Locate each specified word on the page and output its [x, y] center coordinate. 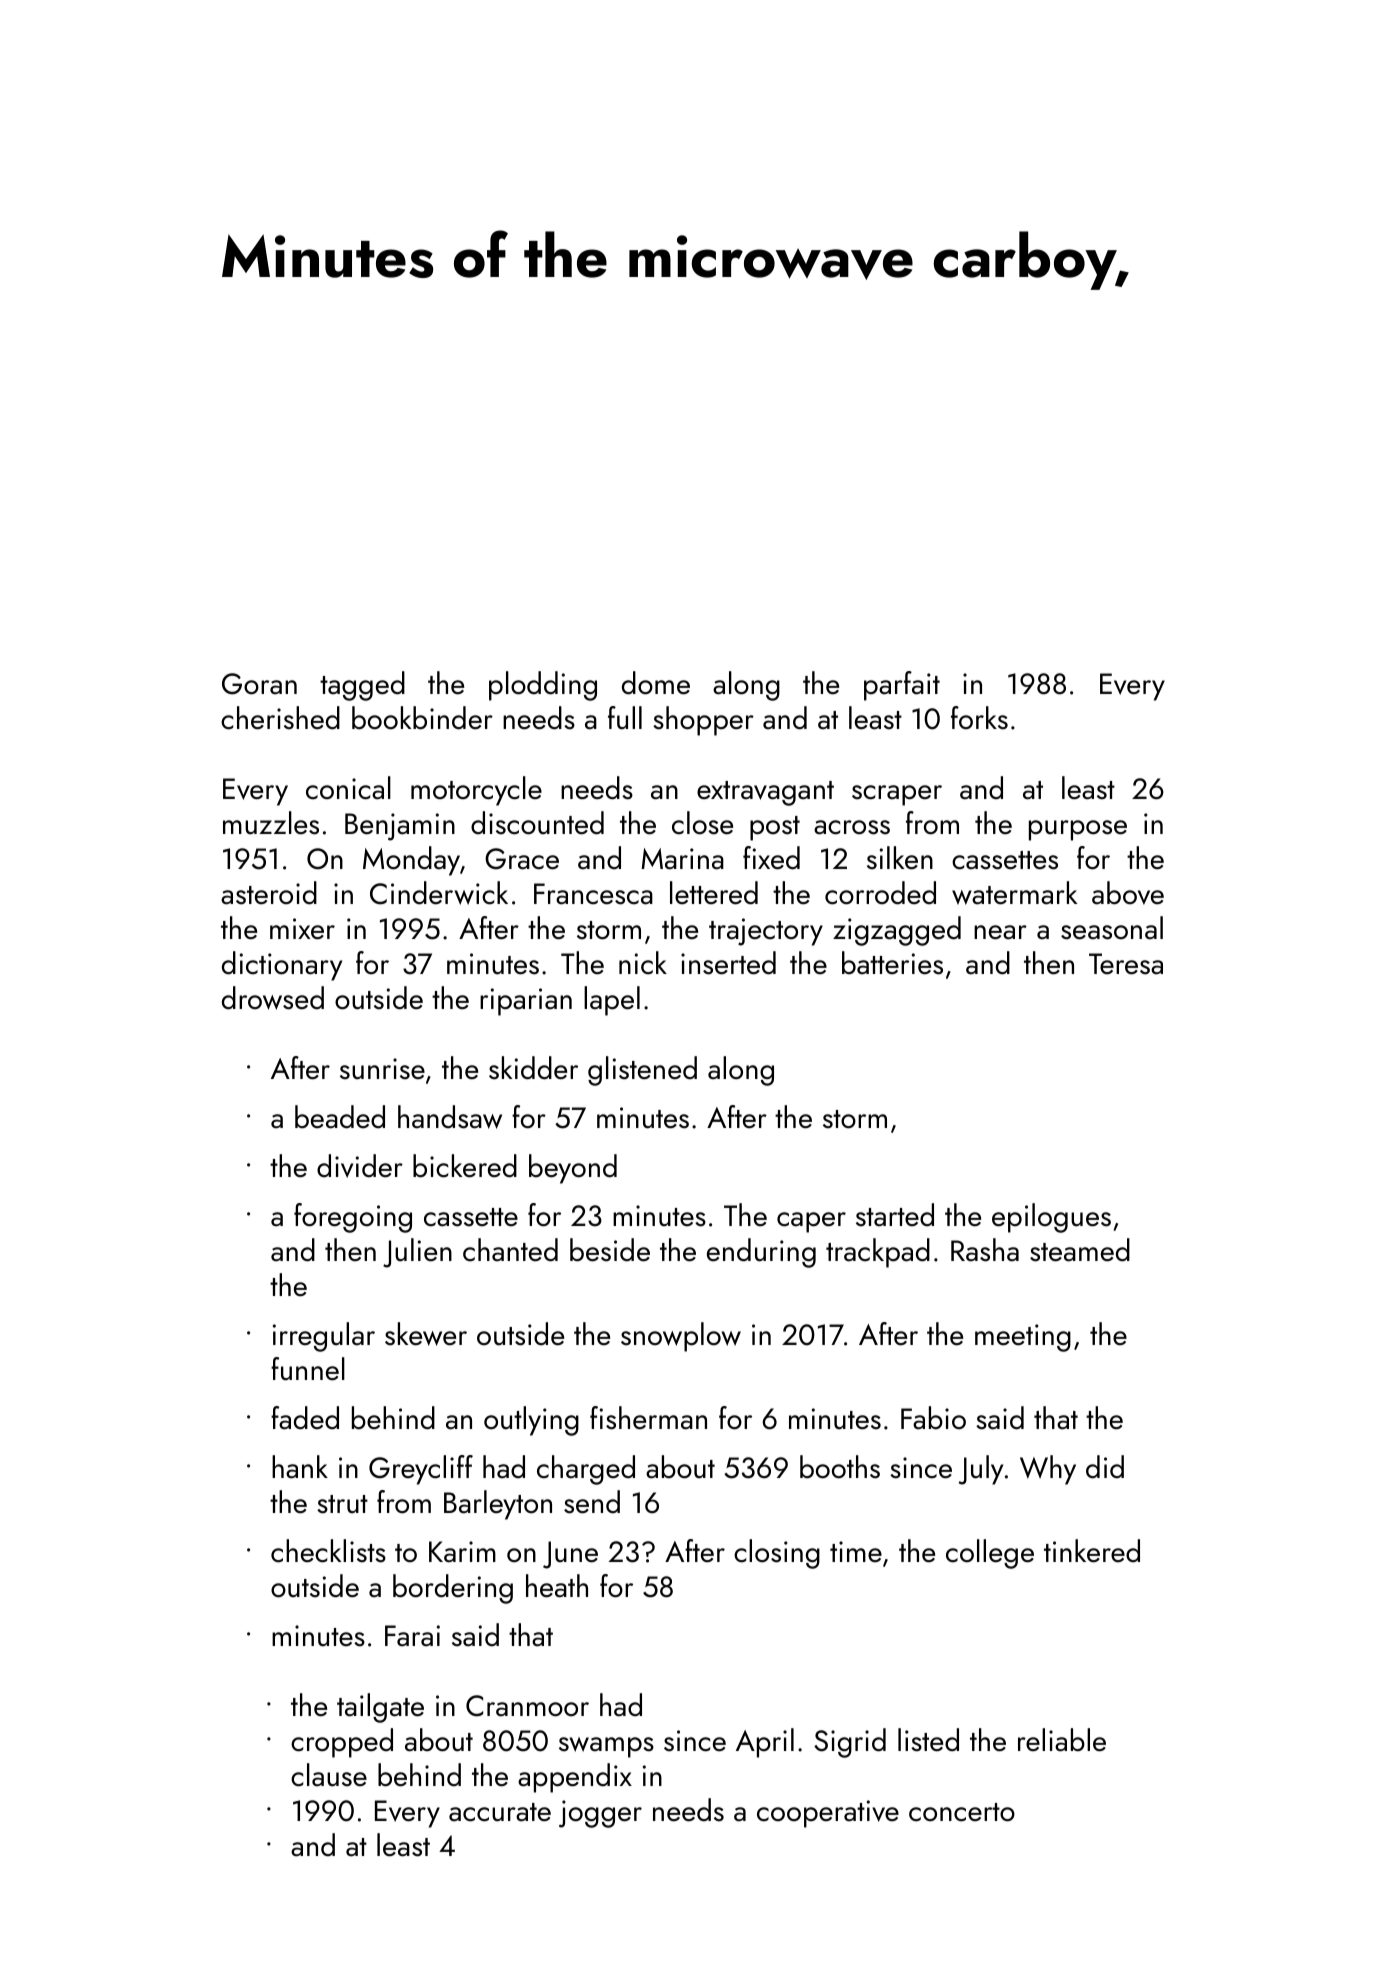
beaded [340, 1117]
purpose [1078, 830]
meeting [1023, 1338]
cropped [342, 1743]
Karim [462, 1552]
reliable [1062, 1740]
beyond [573, 1169]
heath [557, 1586]
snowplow [681, 1337]
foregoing [353, 1218]
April [765, 1743]
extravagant [765, 793]
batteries [892, 963]
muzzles [271, 823]
